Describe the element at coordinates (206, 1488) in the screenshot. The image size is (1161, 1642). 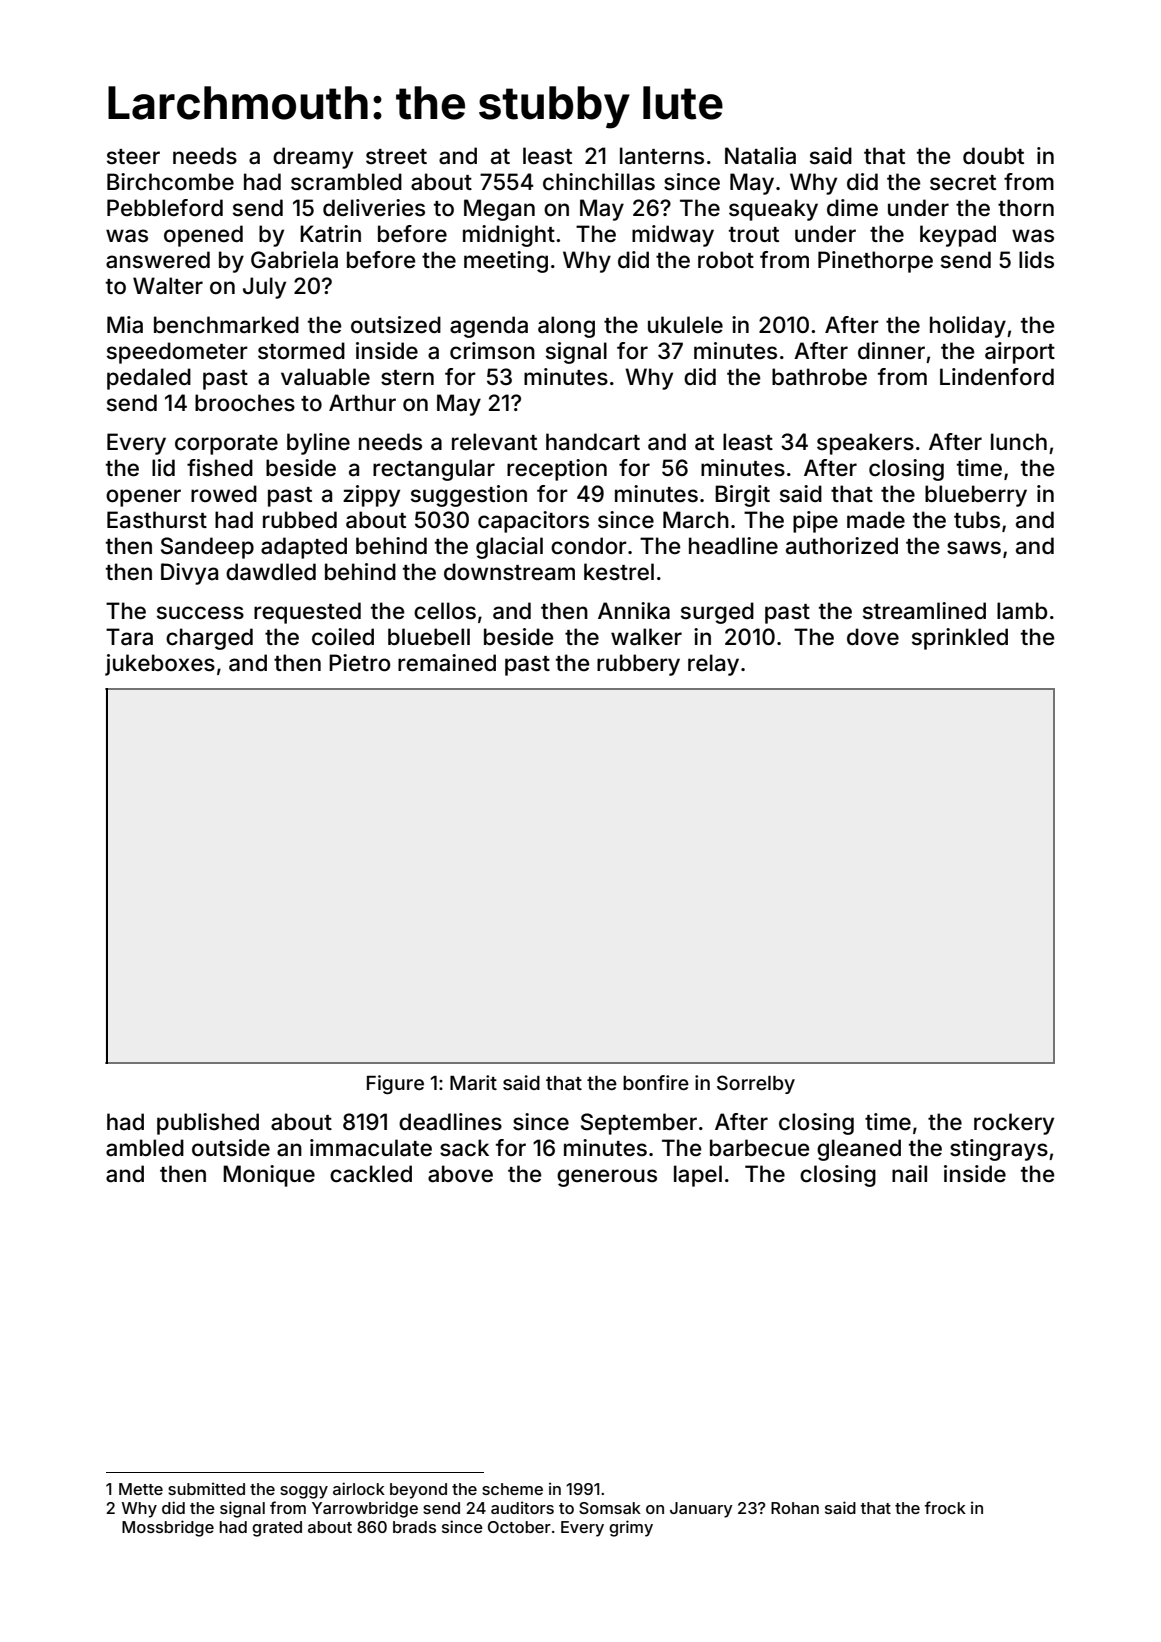
I see `submitted` at that location.
